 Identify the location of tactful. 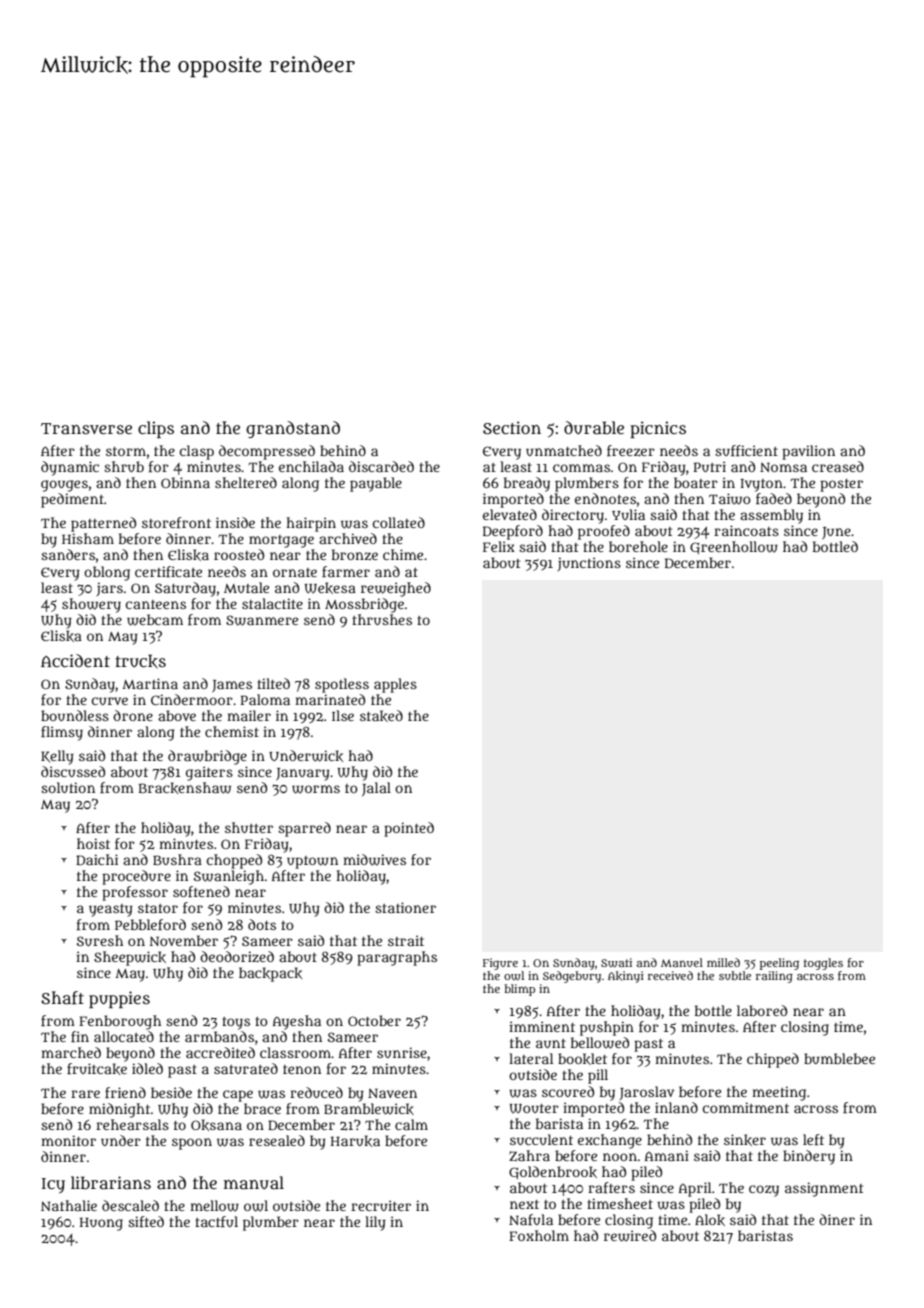
(216, 1221).
